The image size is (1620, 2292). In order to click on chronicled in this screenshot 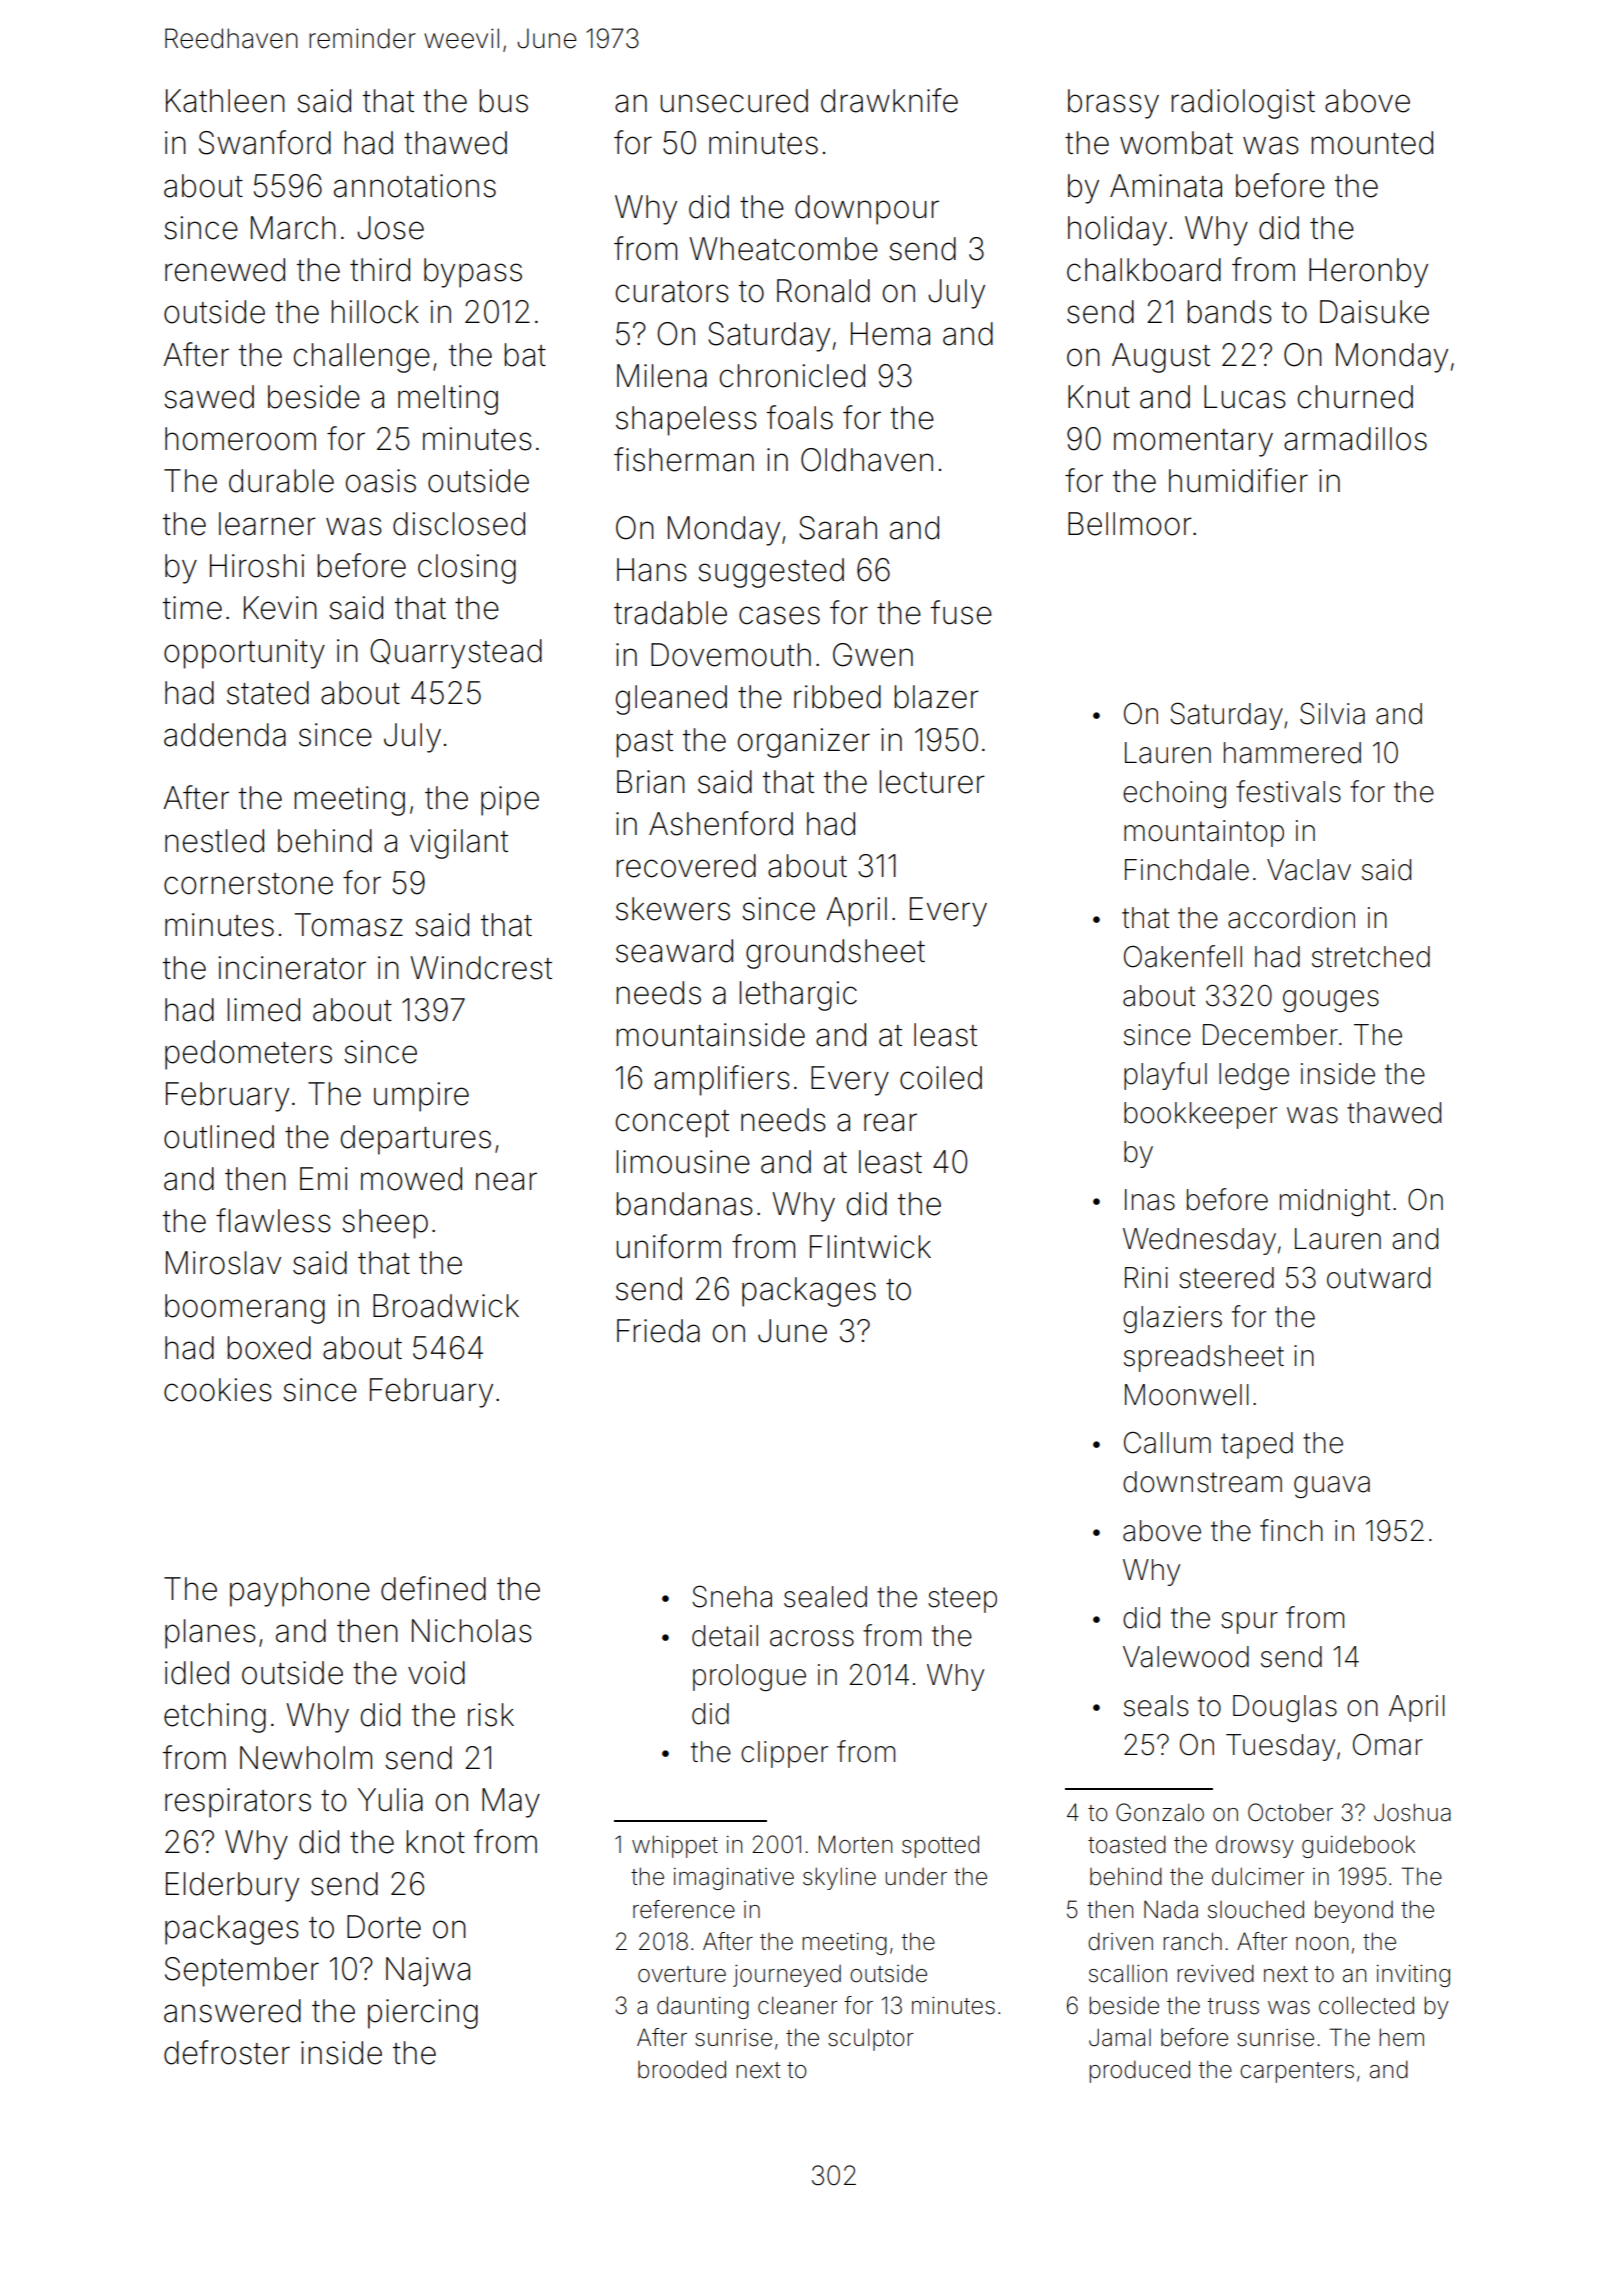, I will do `click(792, 376)`.
